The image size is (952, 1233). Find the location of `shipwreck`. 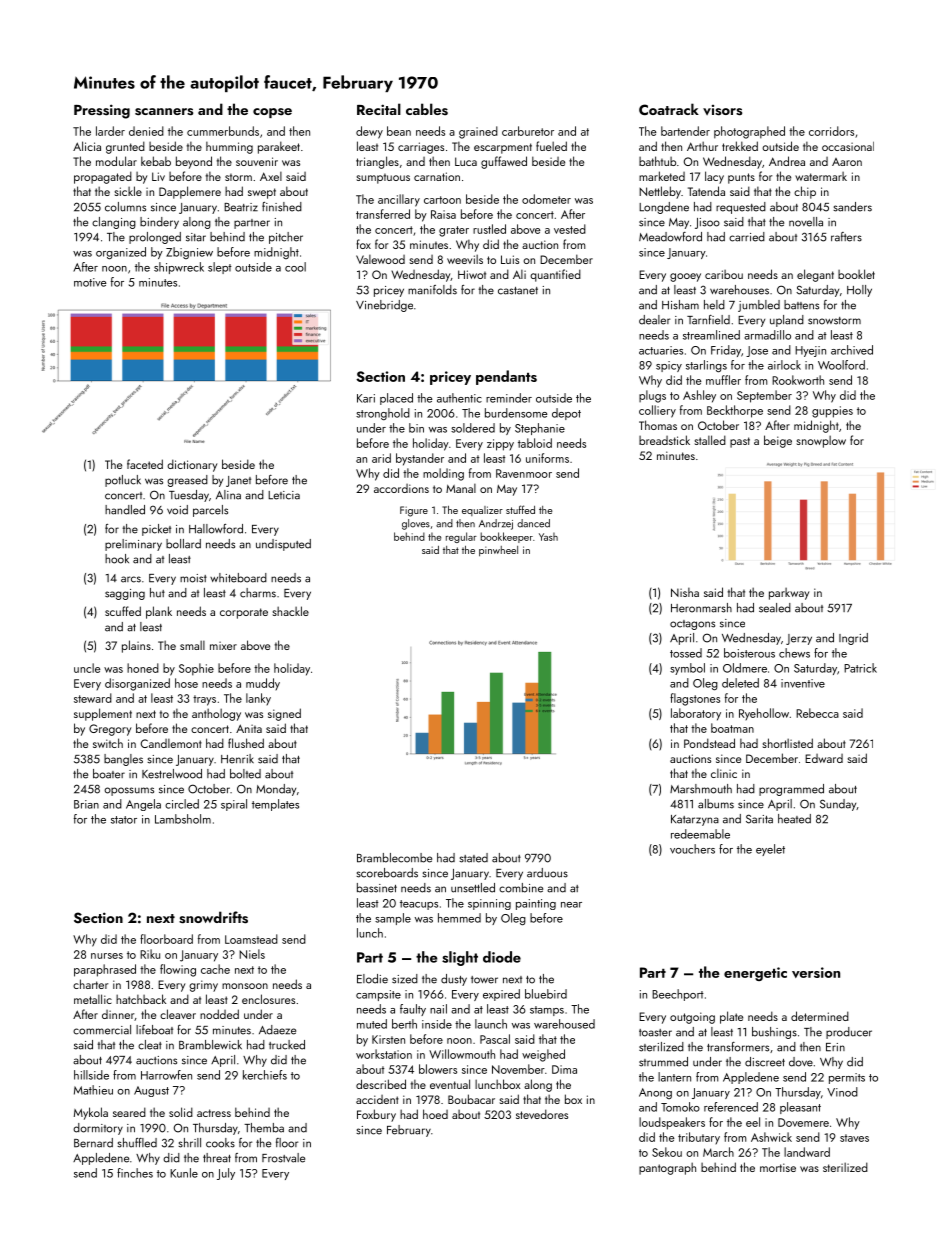

shipwreck is located at coordinates (179, 268).
